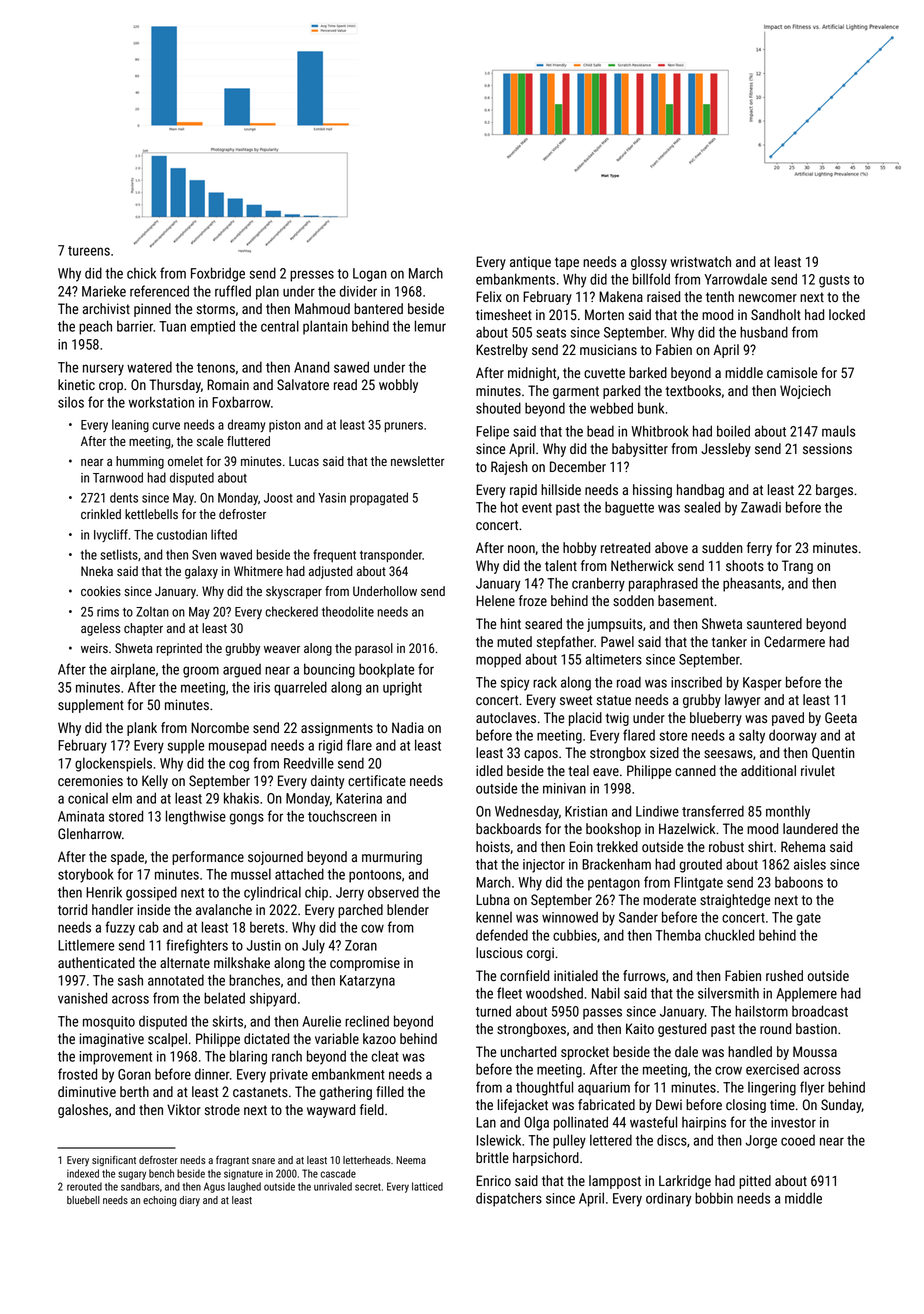  Describe the element at coordinates (83, 1200) in the page. I see `bluebell` at that location.
